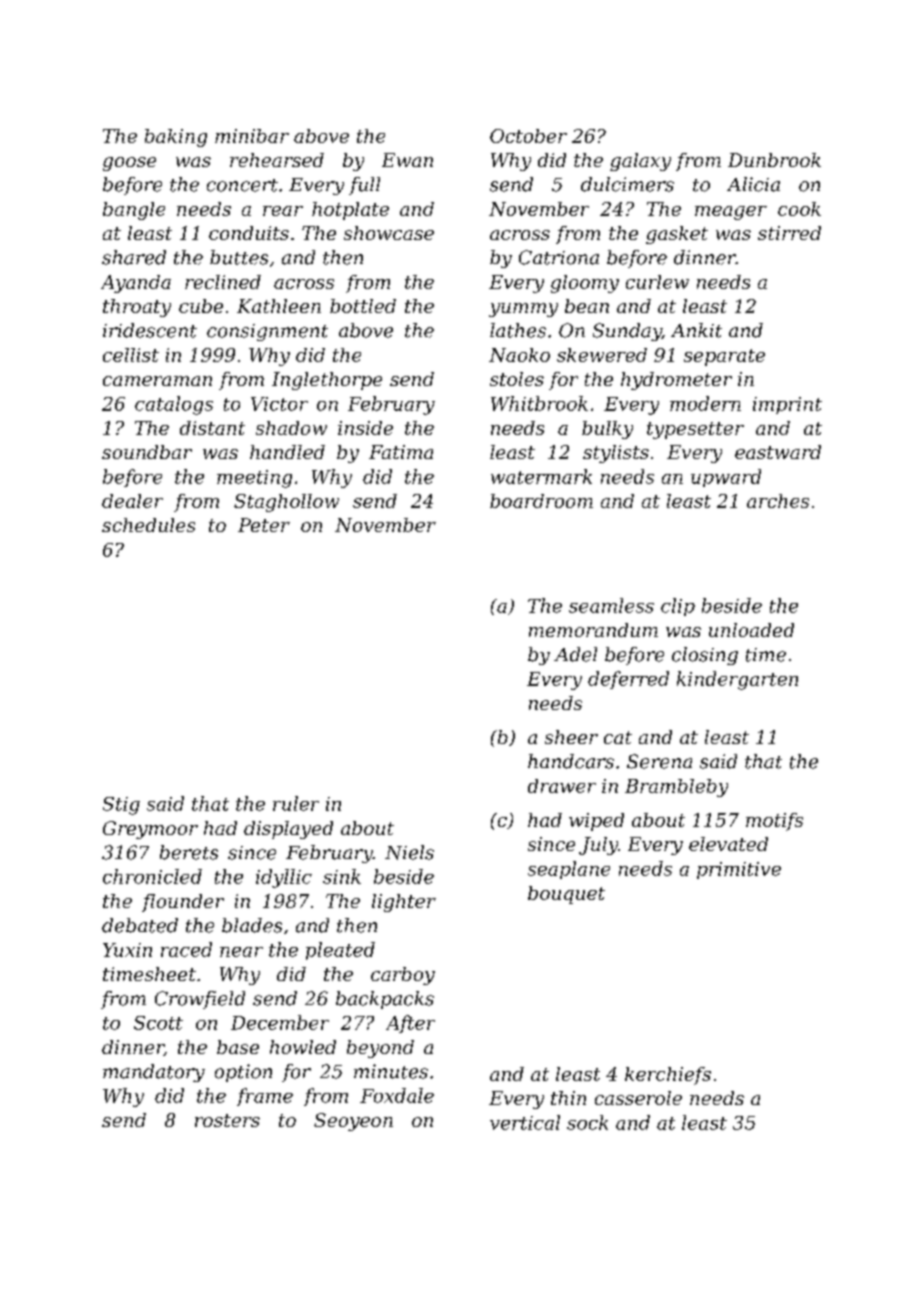 This page has width=924, height=1311. Describe the element at coordinates (640, 162) in the page. I see `galaxy` at that location.
